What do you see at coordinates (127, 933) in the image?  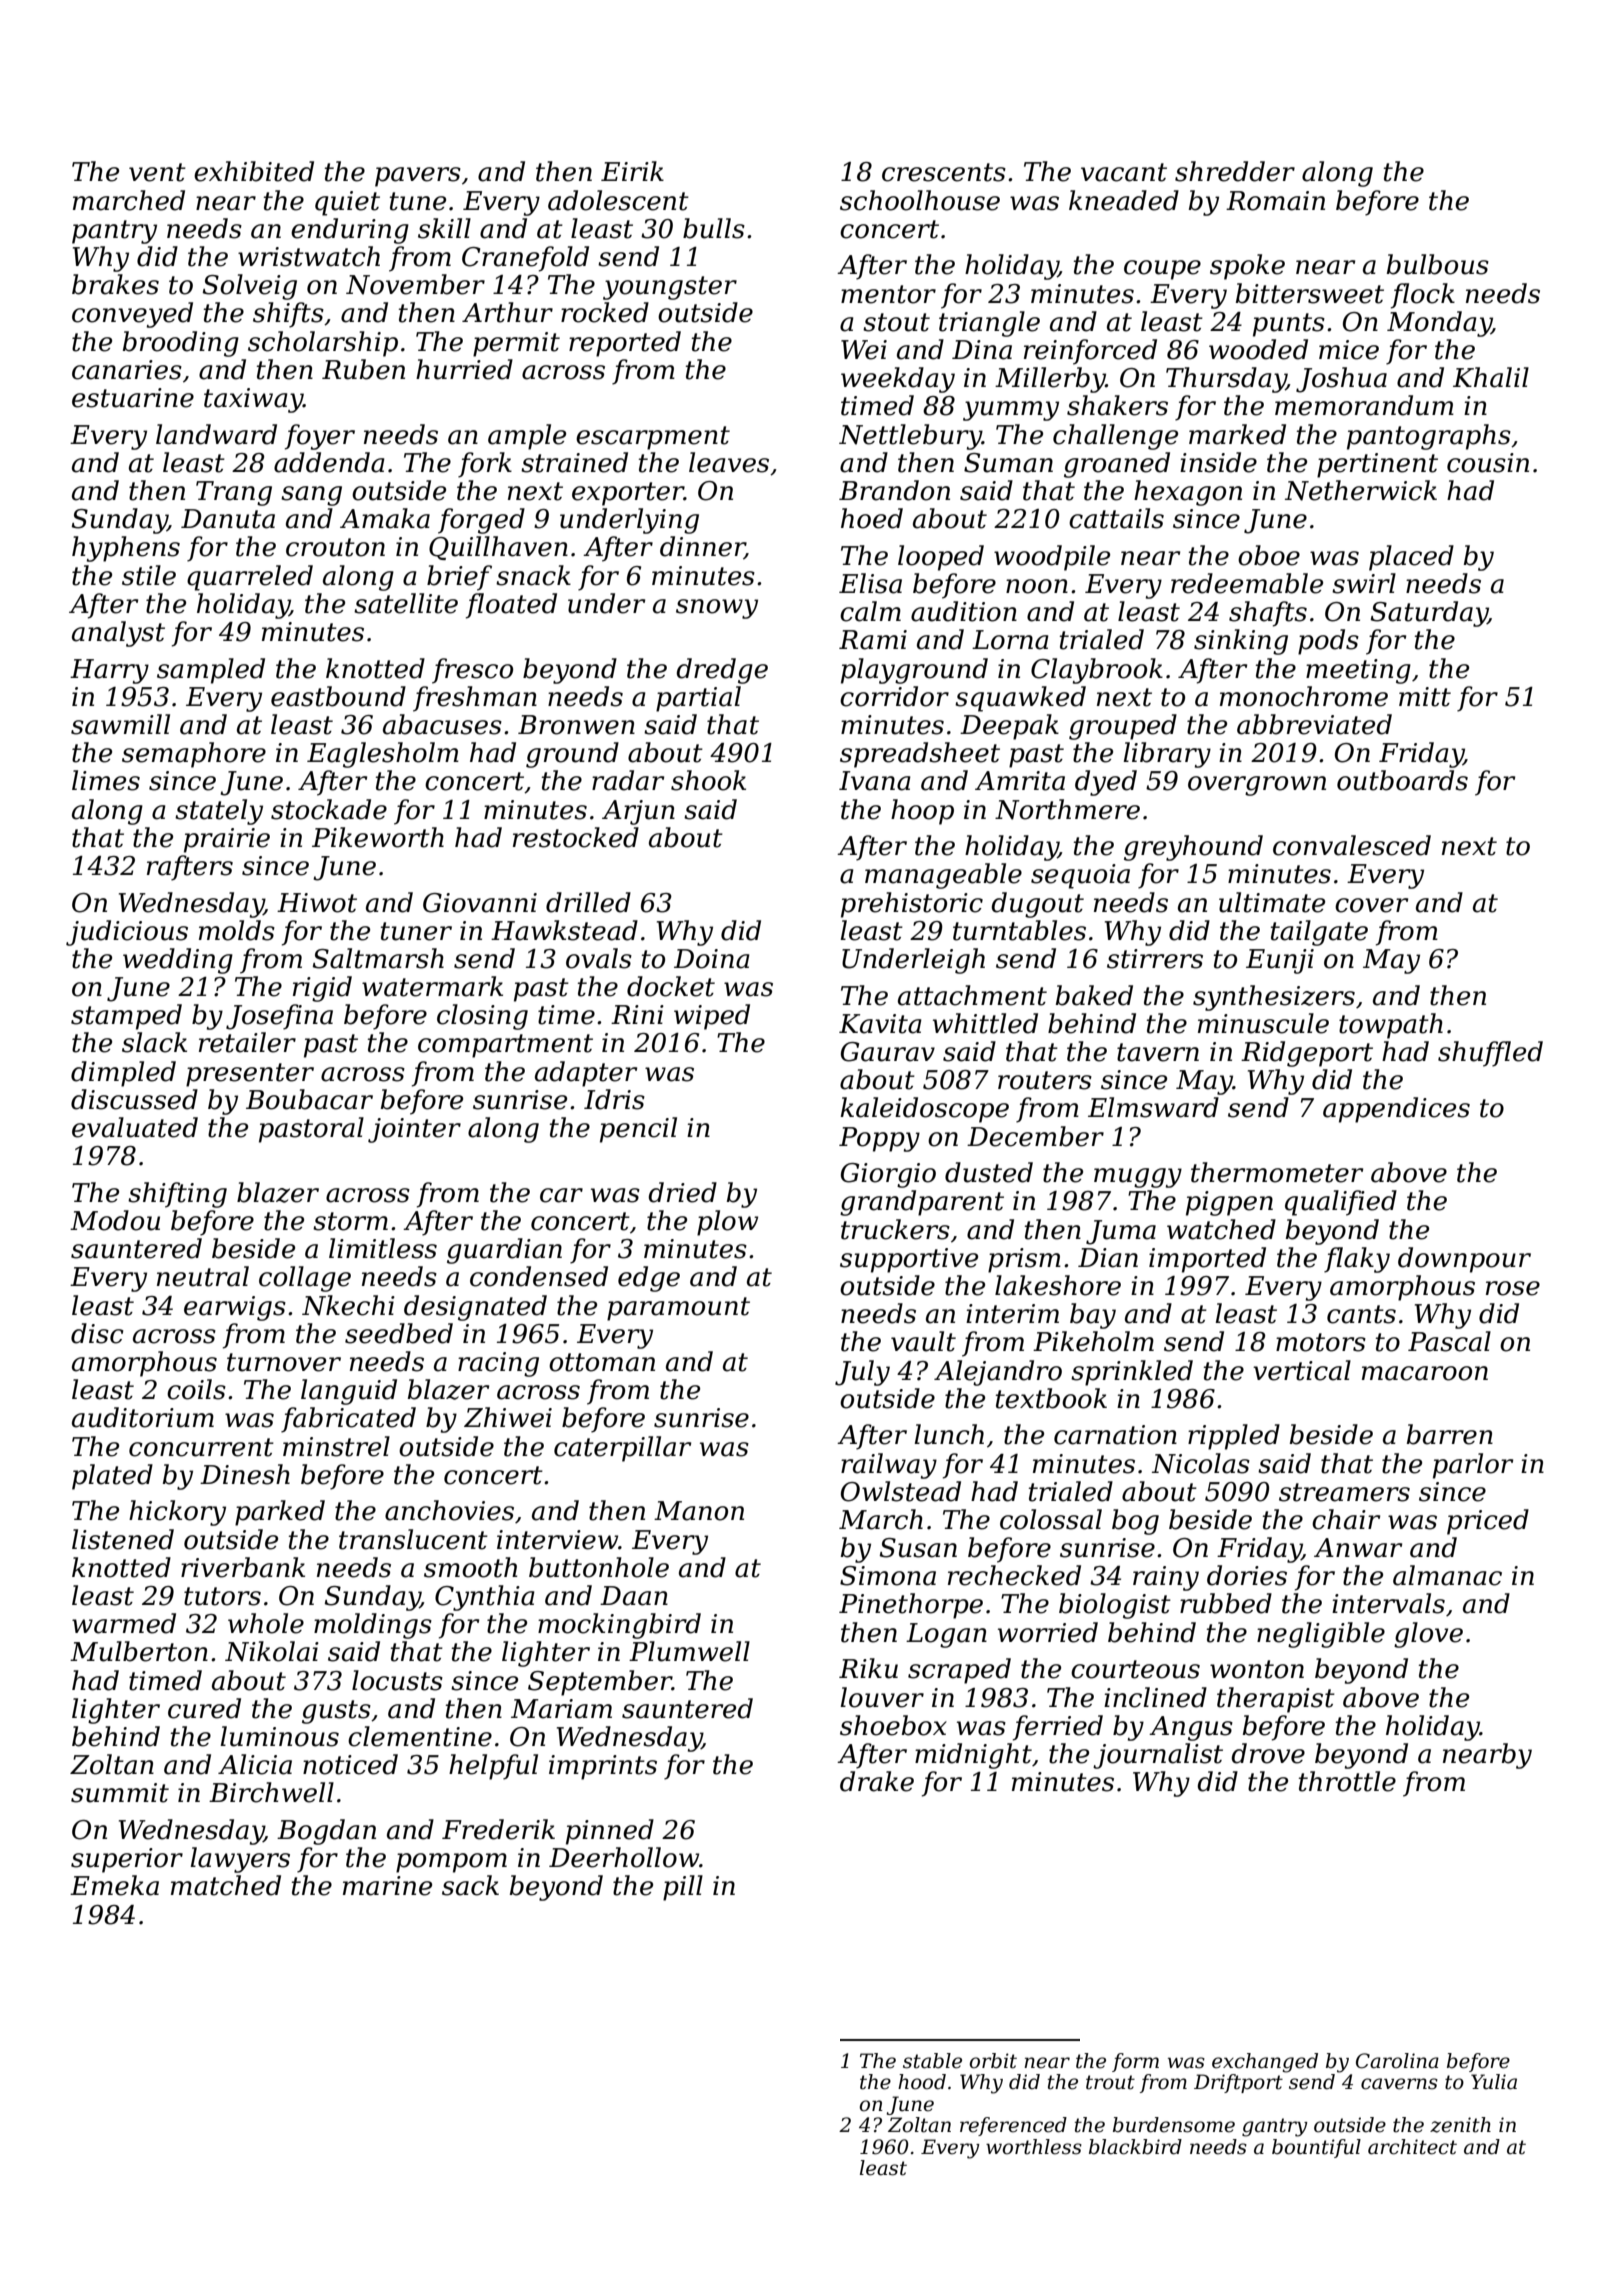 I see `judicious` at bounding box center [127, 933].
